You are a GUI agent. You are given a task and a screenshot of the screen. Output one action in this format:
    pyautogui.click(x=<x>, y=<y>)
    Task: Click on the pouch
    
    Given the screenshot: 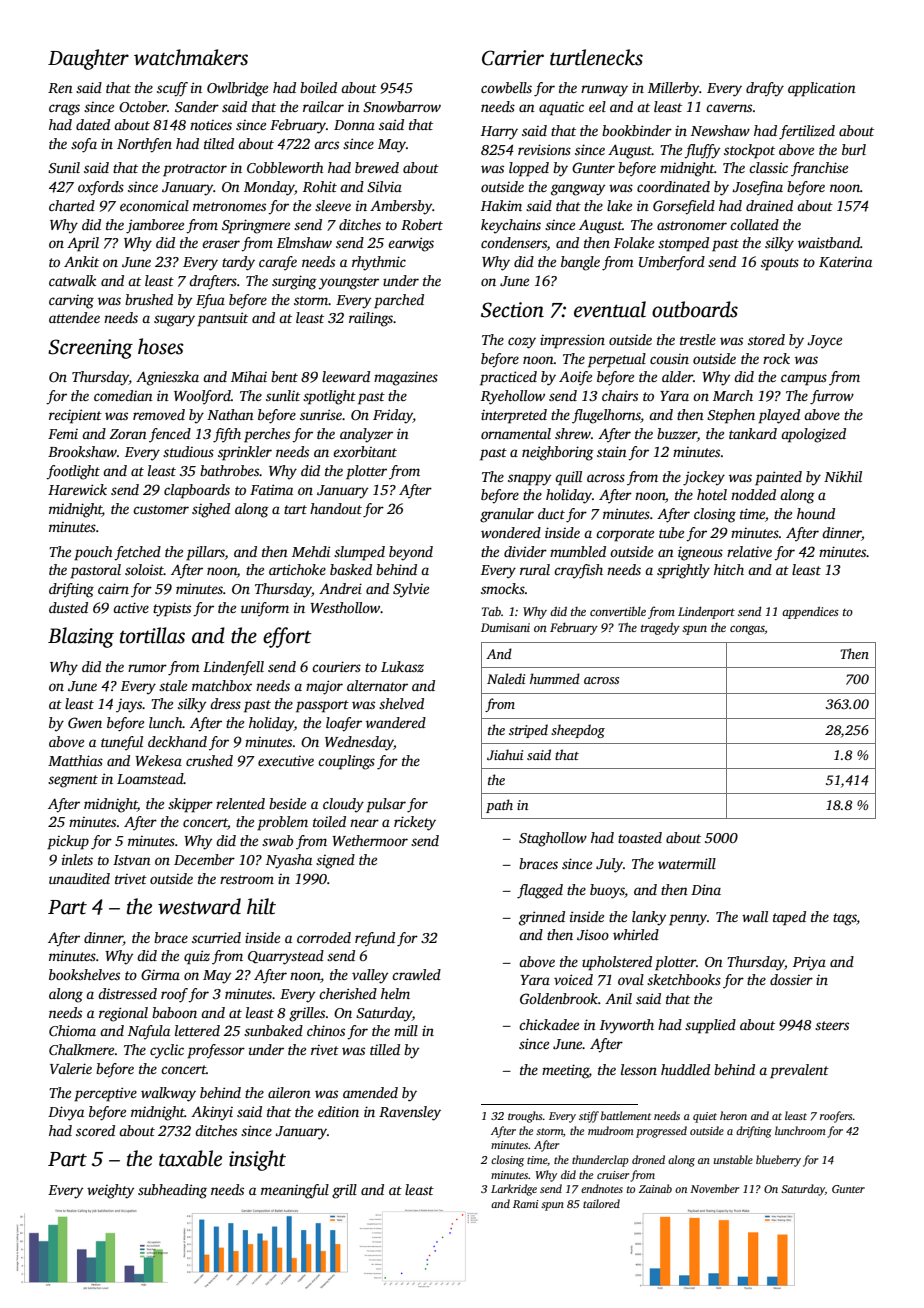 What is the action you would take?
    pyautogui.click(x=93, y=553)
